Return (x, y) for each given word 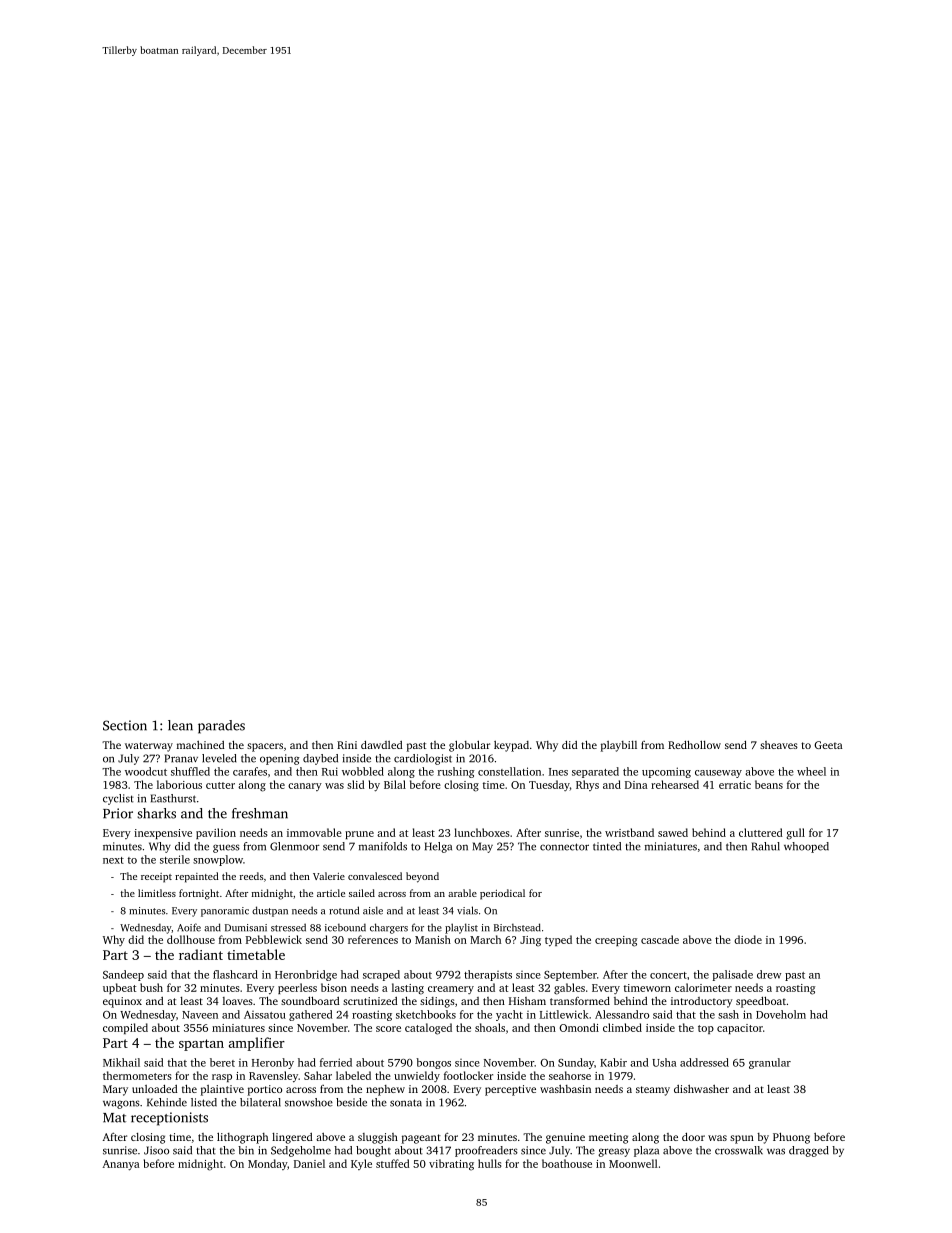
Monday (267, 1164)
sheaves (779, 745)
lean (180, 725)
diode (748, 939)
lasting (408, 989)
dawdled (382, 745)
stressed (288, 927)
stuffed (393, 1163)
